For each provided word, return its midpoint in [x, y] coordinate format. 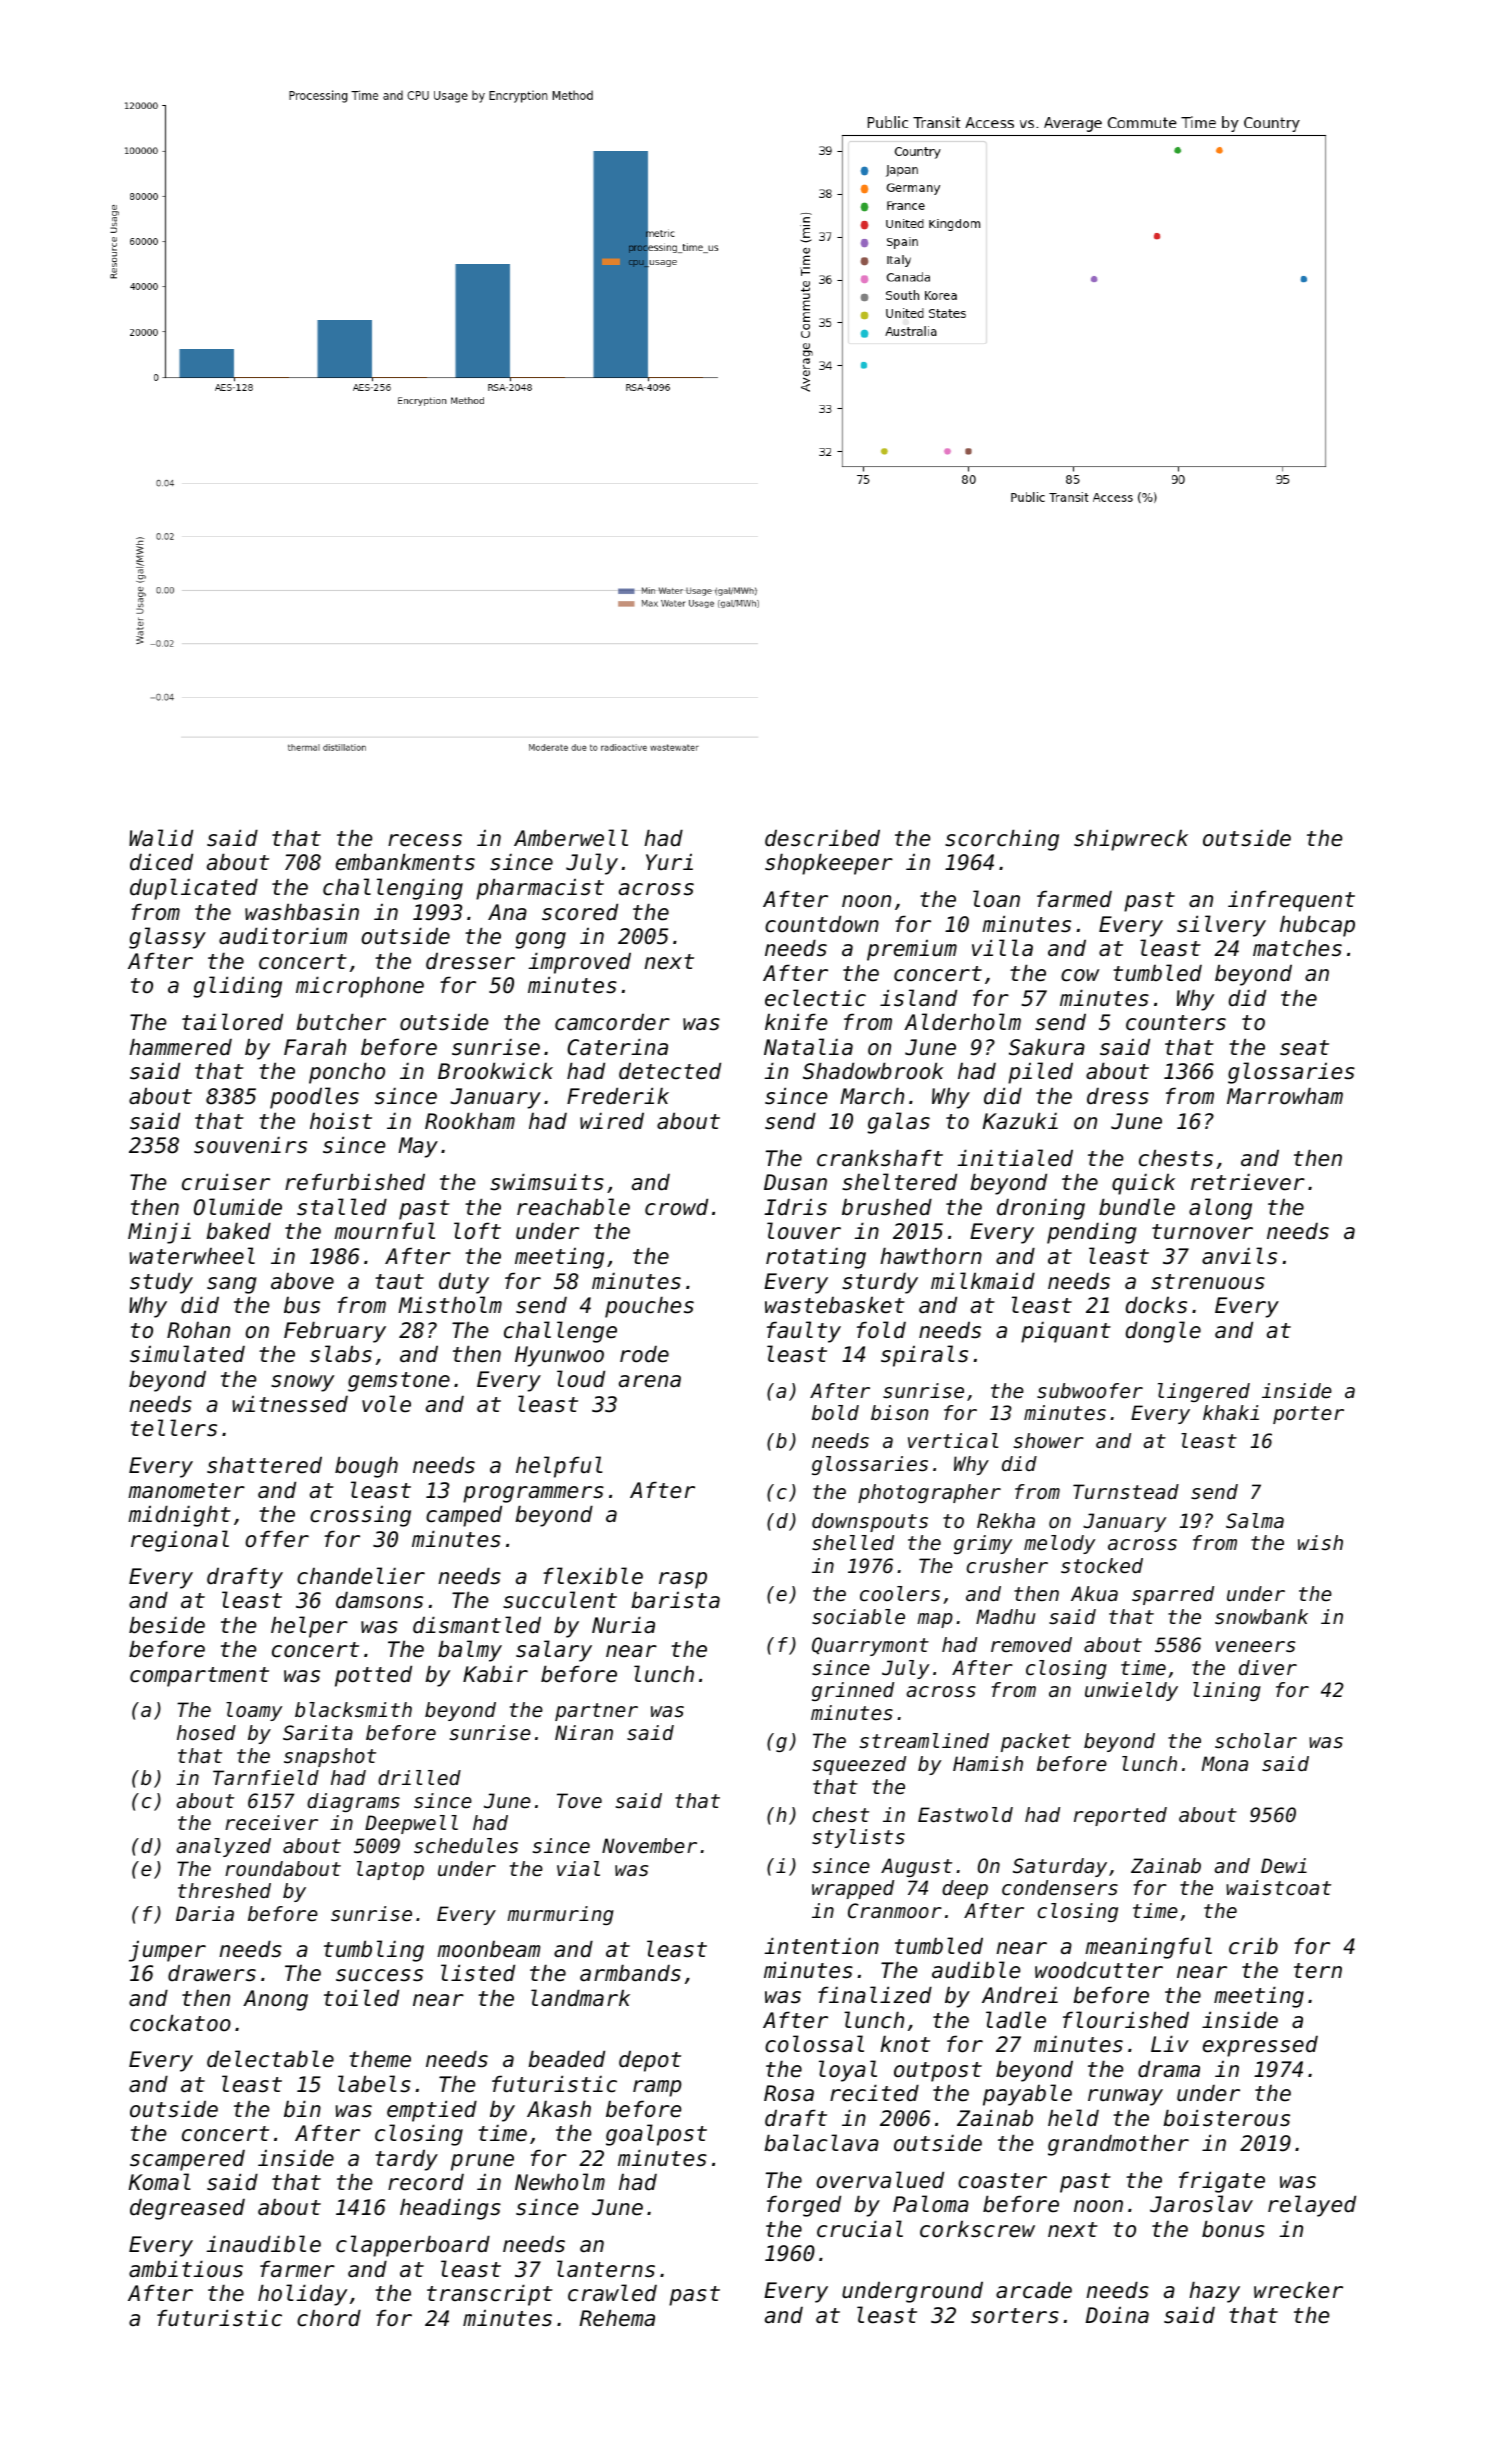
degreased [187, 2209]
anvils [1239, 1256]
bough [366, 1467]
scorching [1002, 840]
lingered [1204, 1392]
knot [905, 2044]
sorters [1015, 2316]
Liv [1170, 2043]
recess [425, 840]
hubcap [1317, 926]
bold [835, 1413]
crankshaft [880, 1158]
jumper [167, 1951]
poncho [347, 1073]
